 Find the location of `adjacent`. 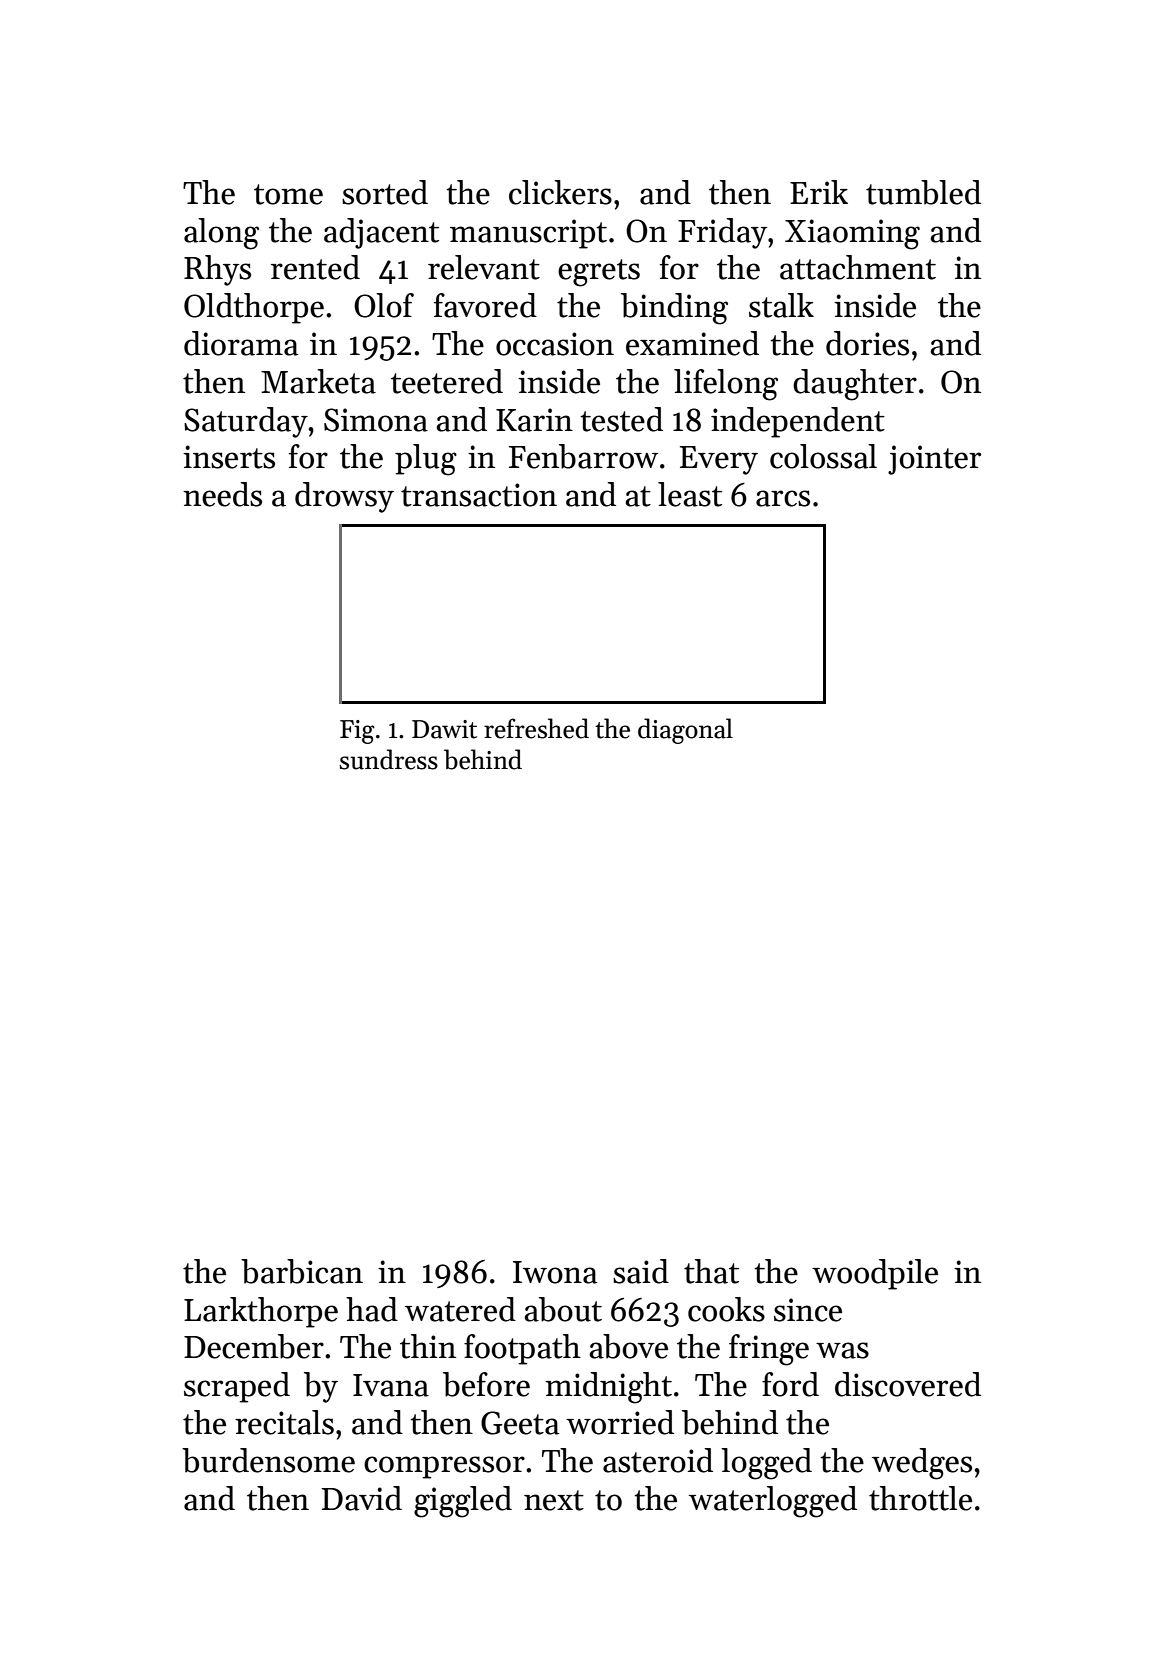

adjacent is located at coordinates (381, 233).
